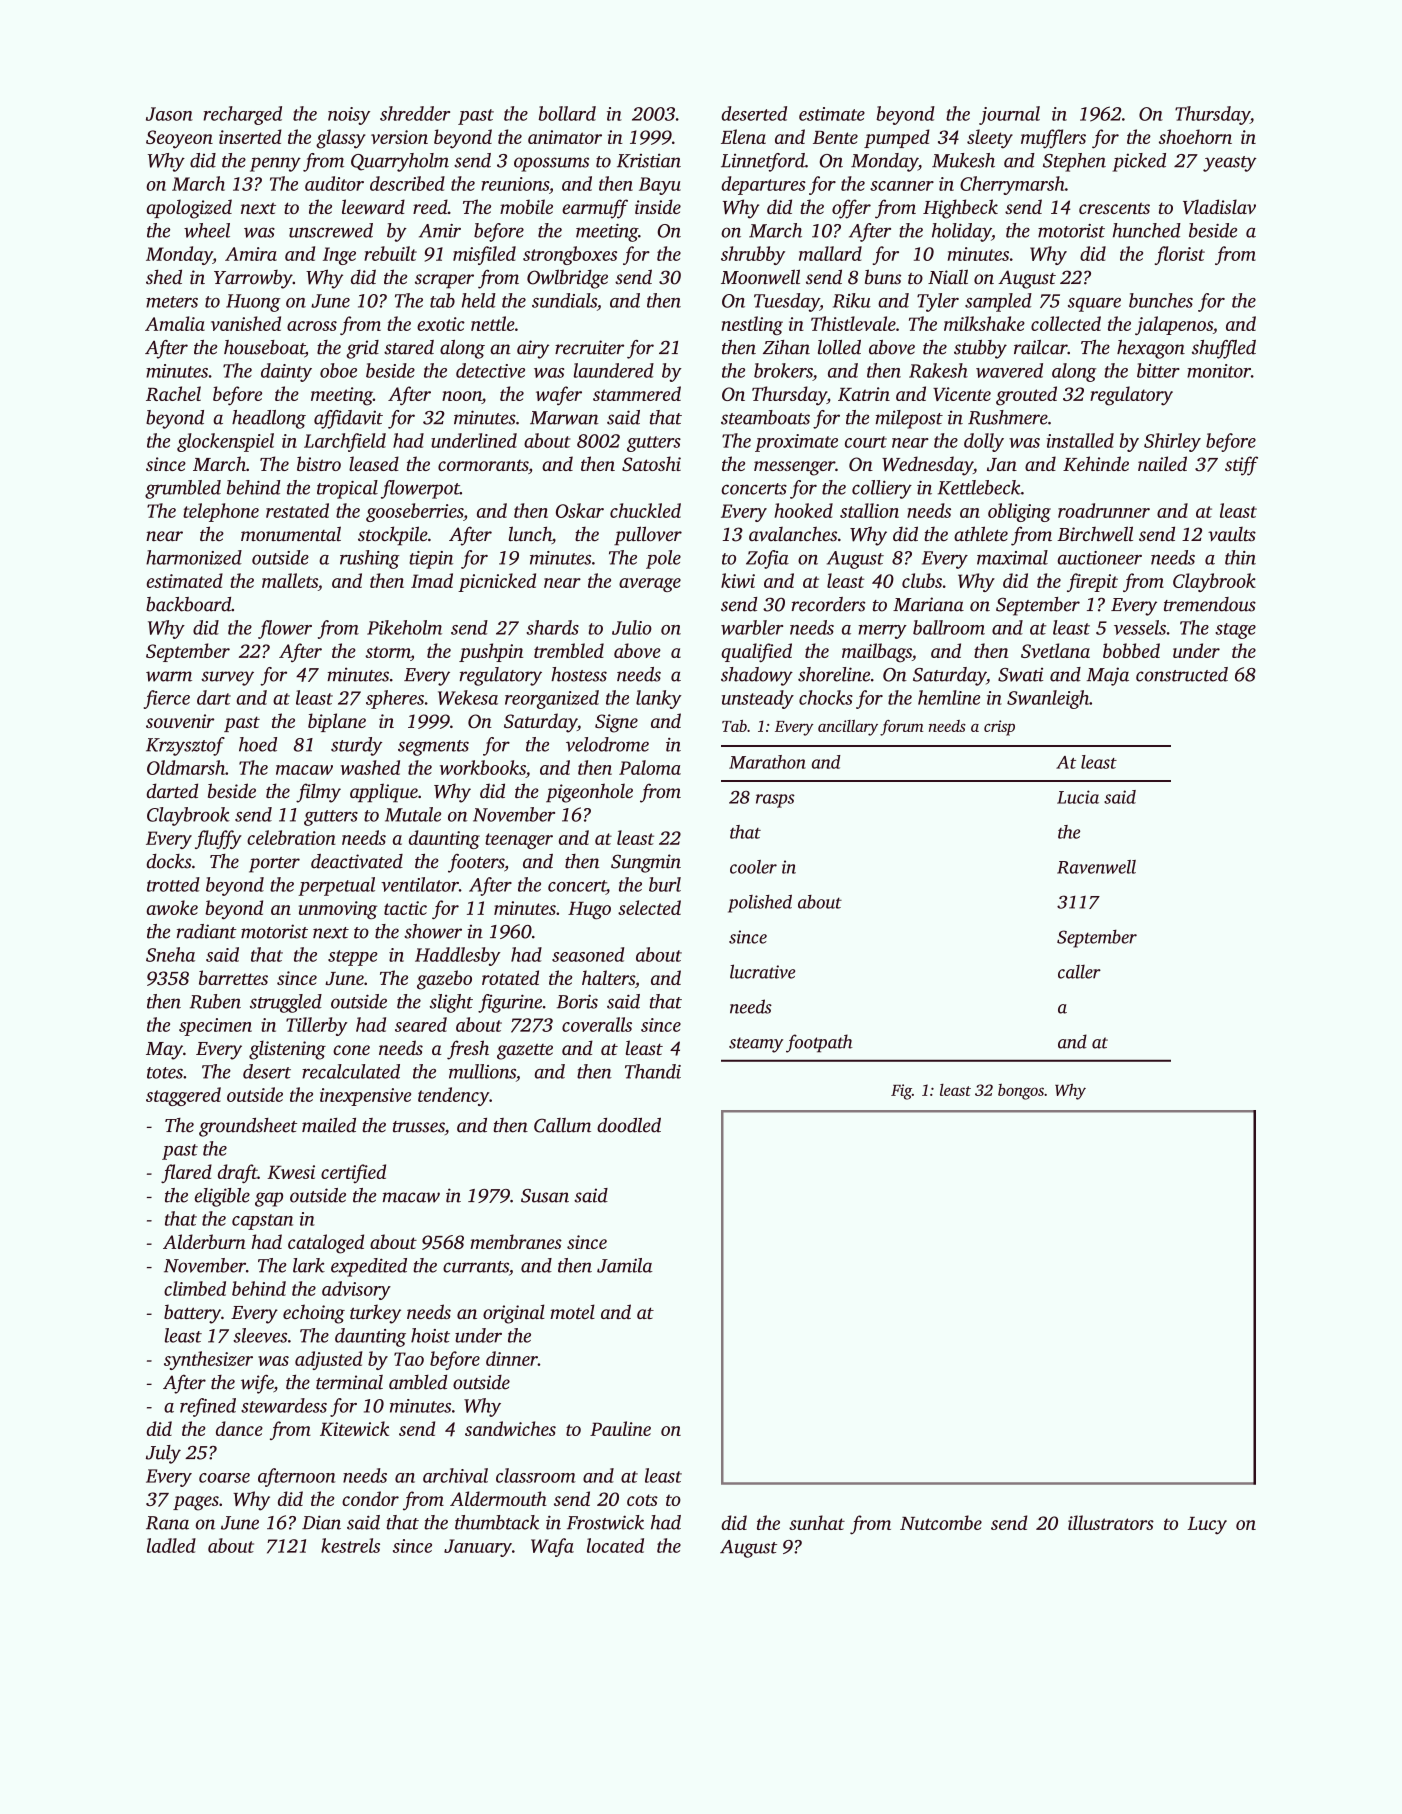  What do you see at coordinates (1079, 972) in the screenshot?
I see `caller` at bounding box center [1079, 972].
